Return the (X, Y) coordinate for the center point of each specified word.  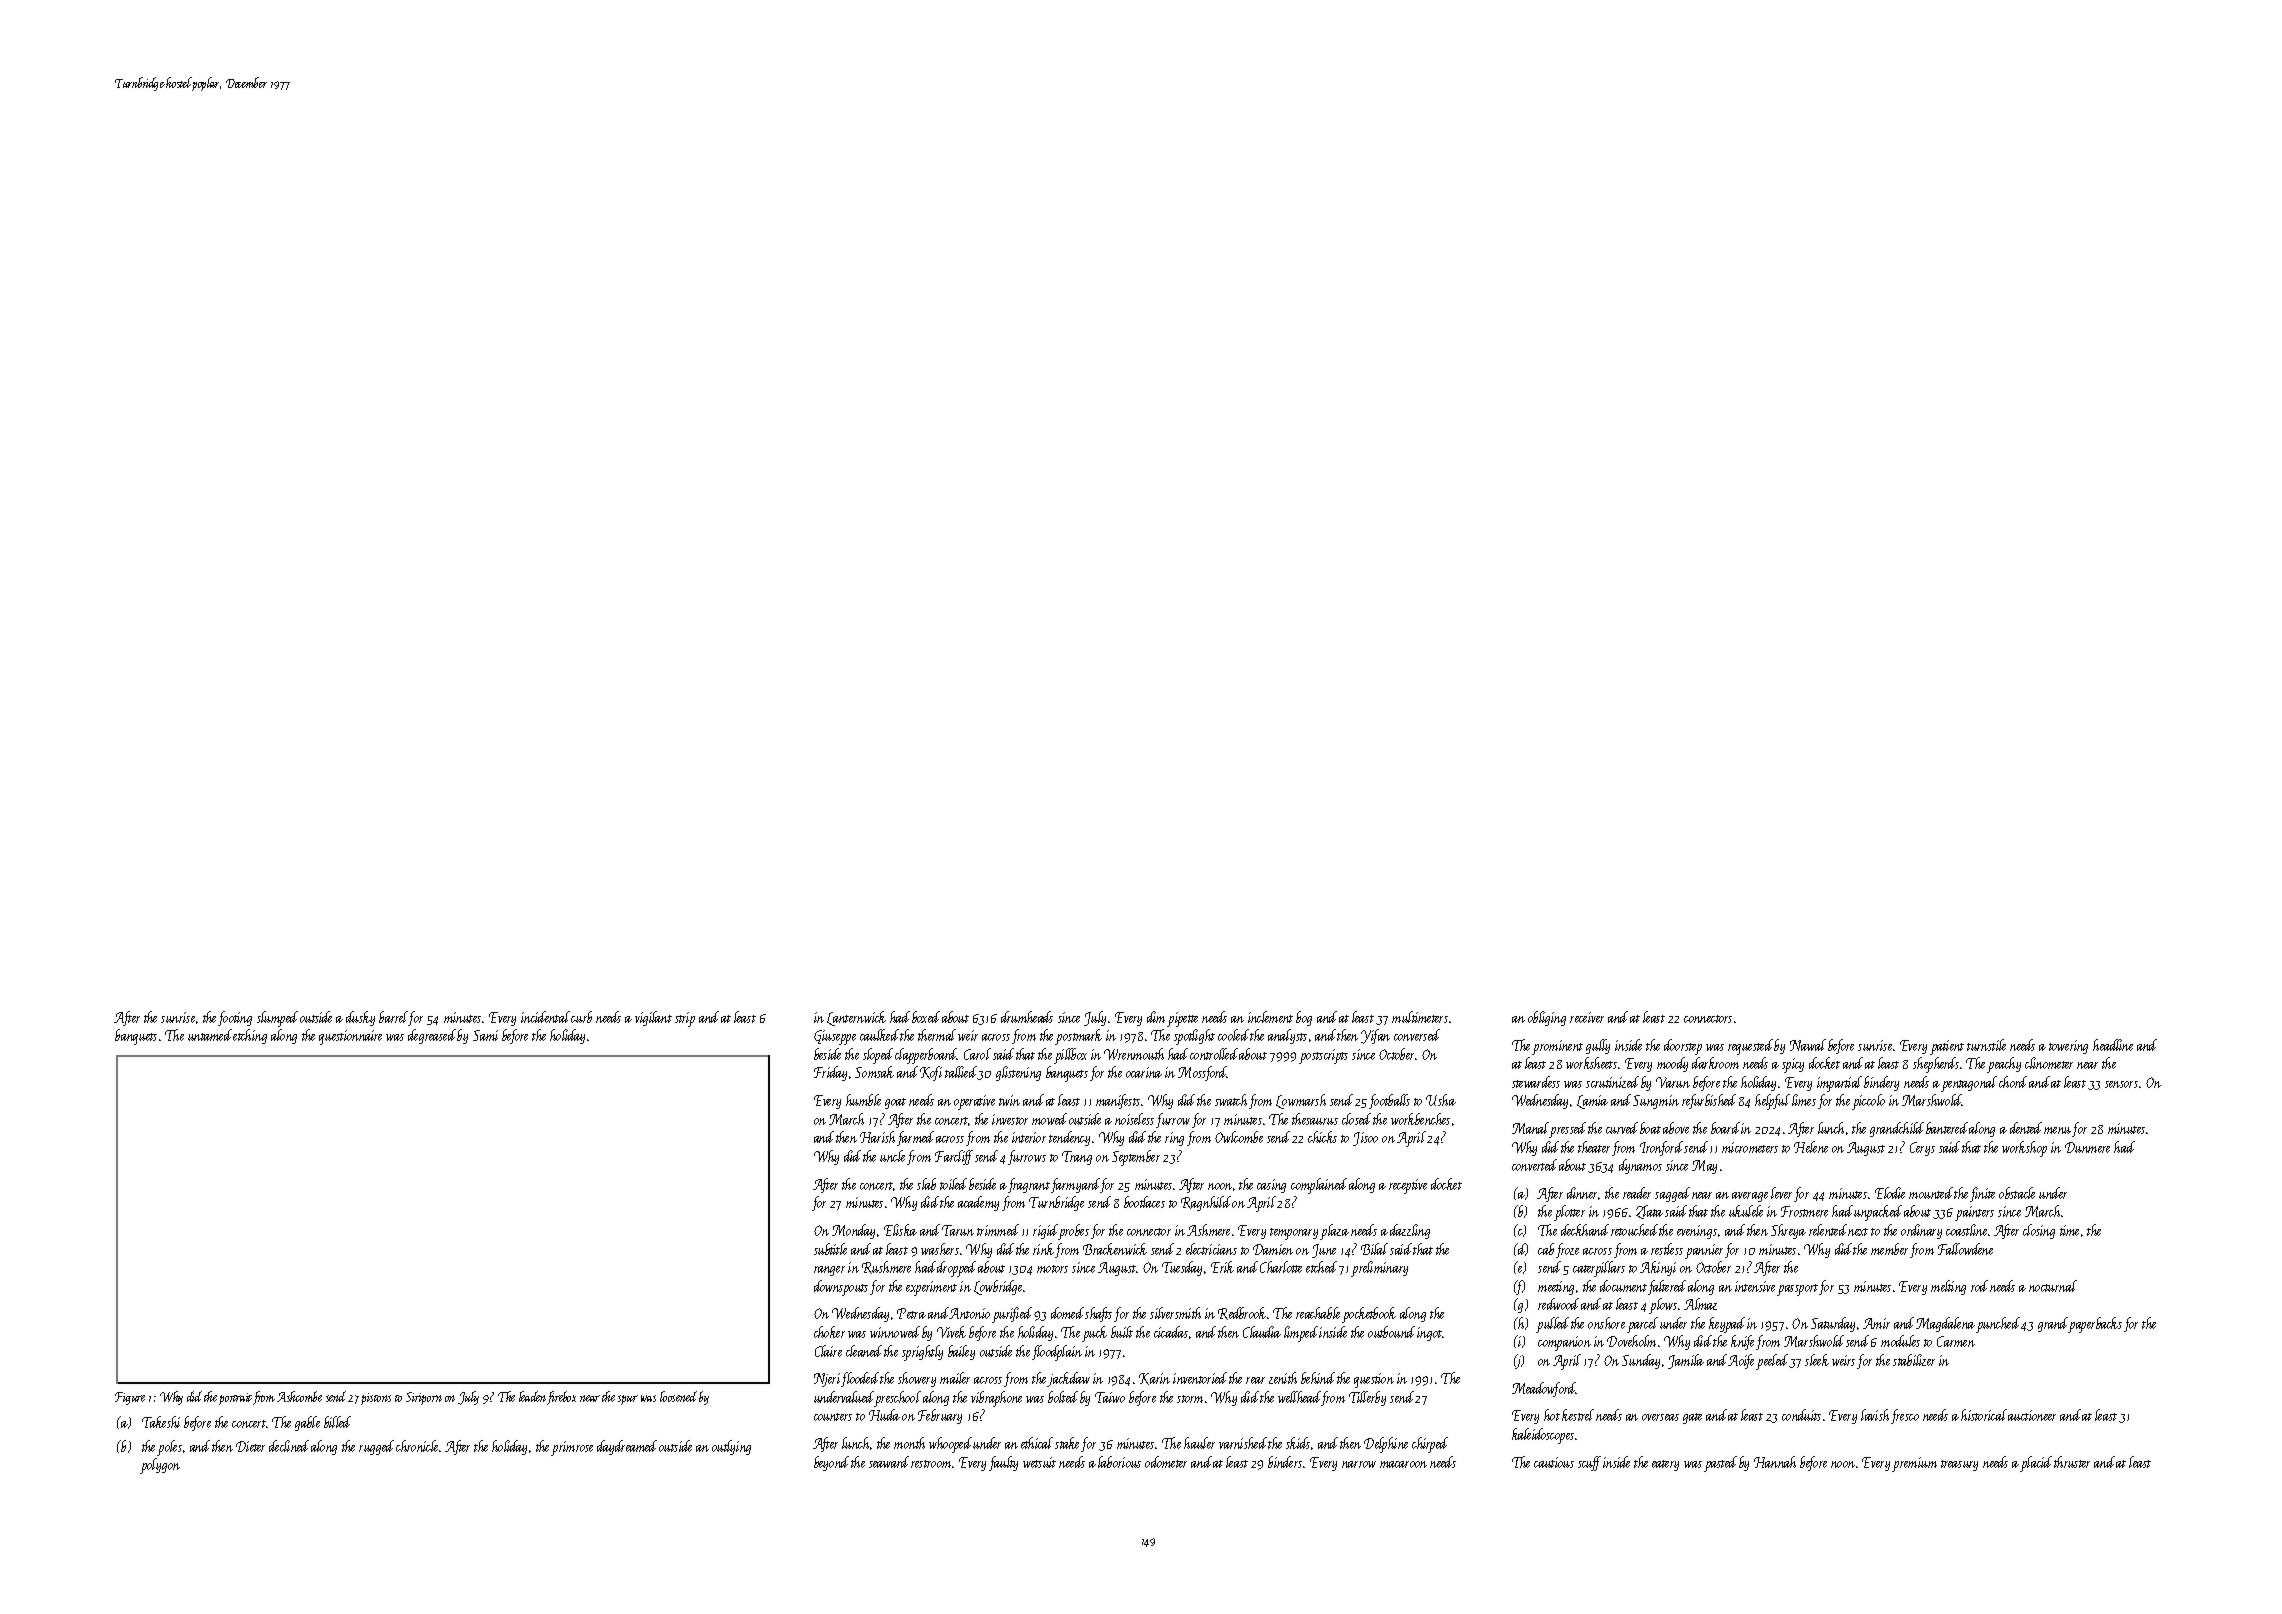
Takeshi (161, 1422)
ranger (829, 1271)
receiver (1587, 1017)
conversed (1417, 1035)
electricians (1211, 1249)
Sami (485, 1035)
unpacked (1878, 1213)
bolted (1063, 1397)
